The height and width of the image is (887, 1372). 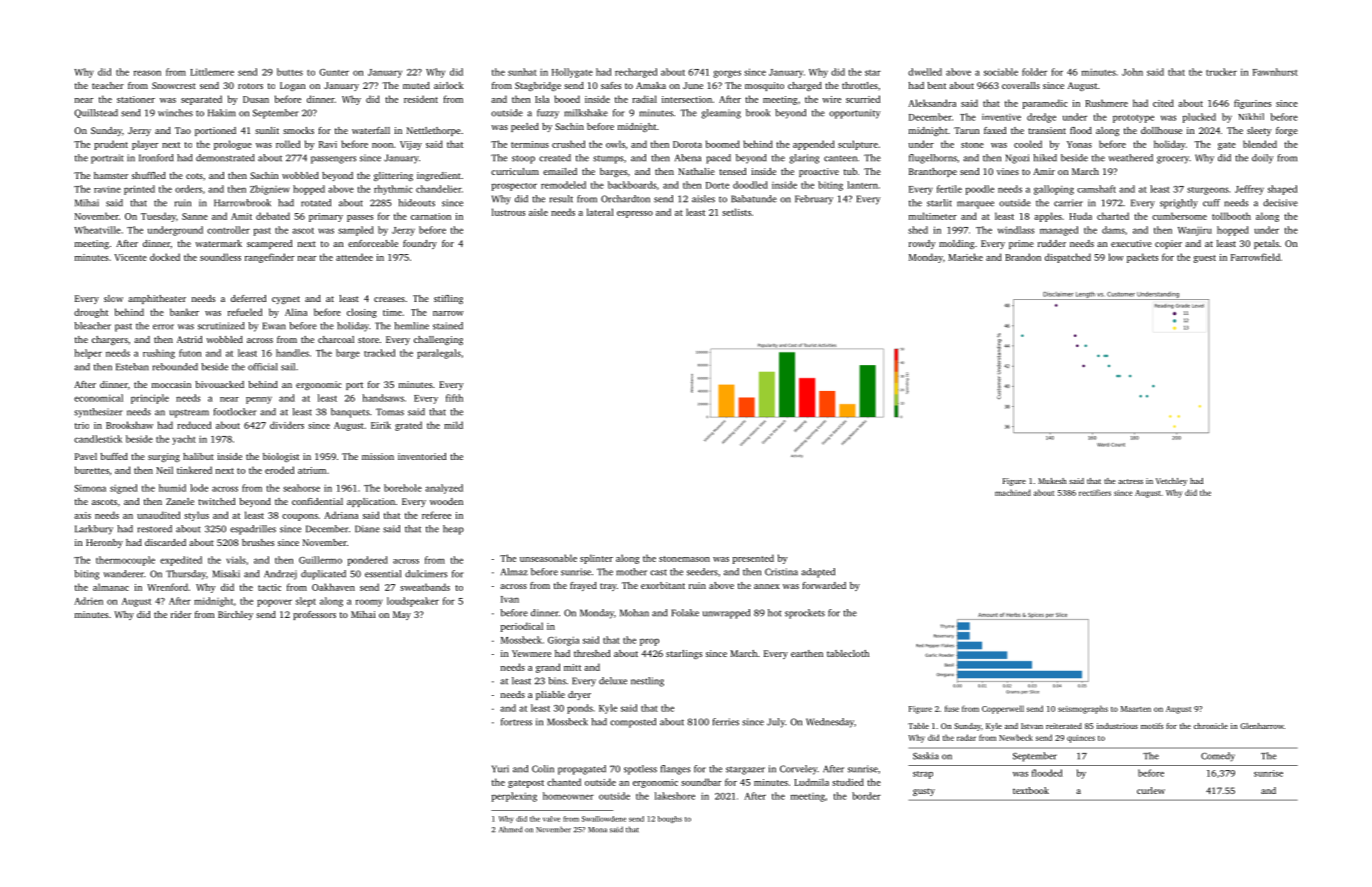 I want to click on reason, so click(x=147, y=73).
